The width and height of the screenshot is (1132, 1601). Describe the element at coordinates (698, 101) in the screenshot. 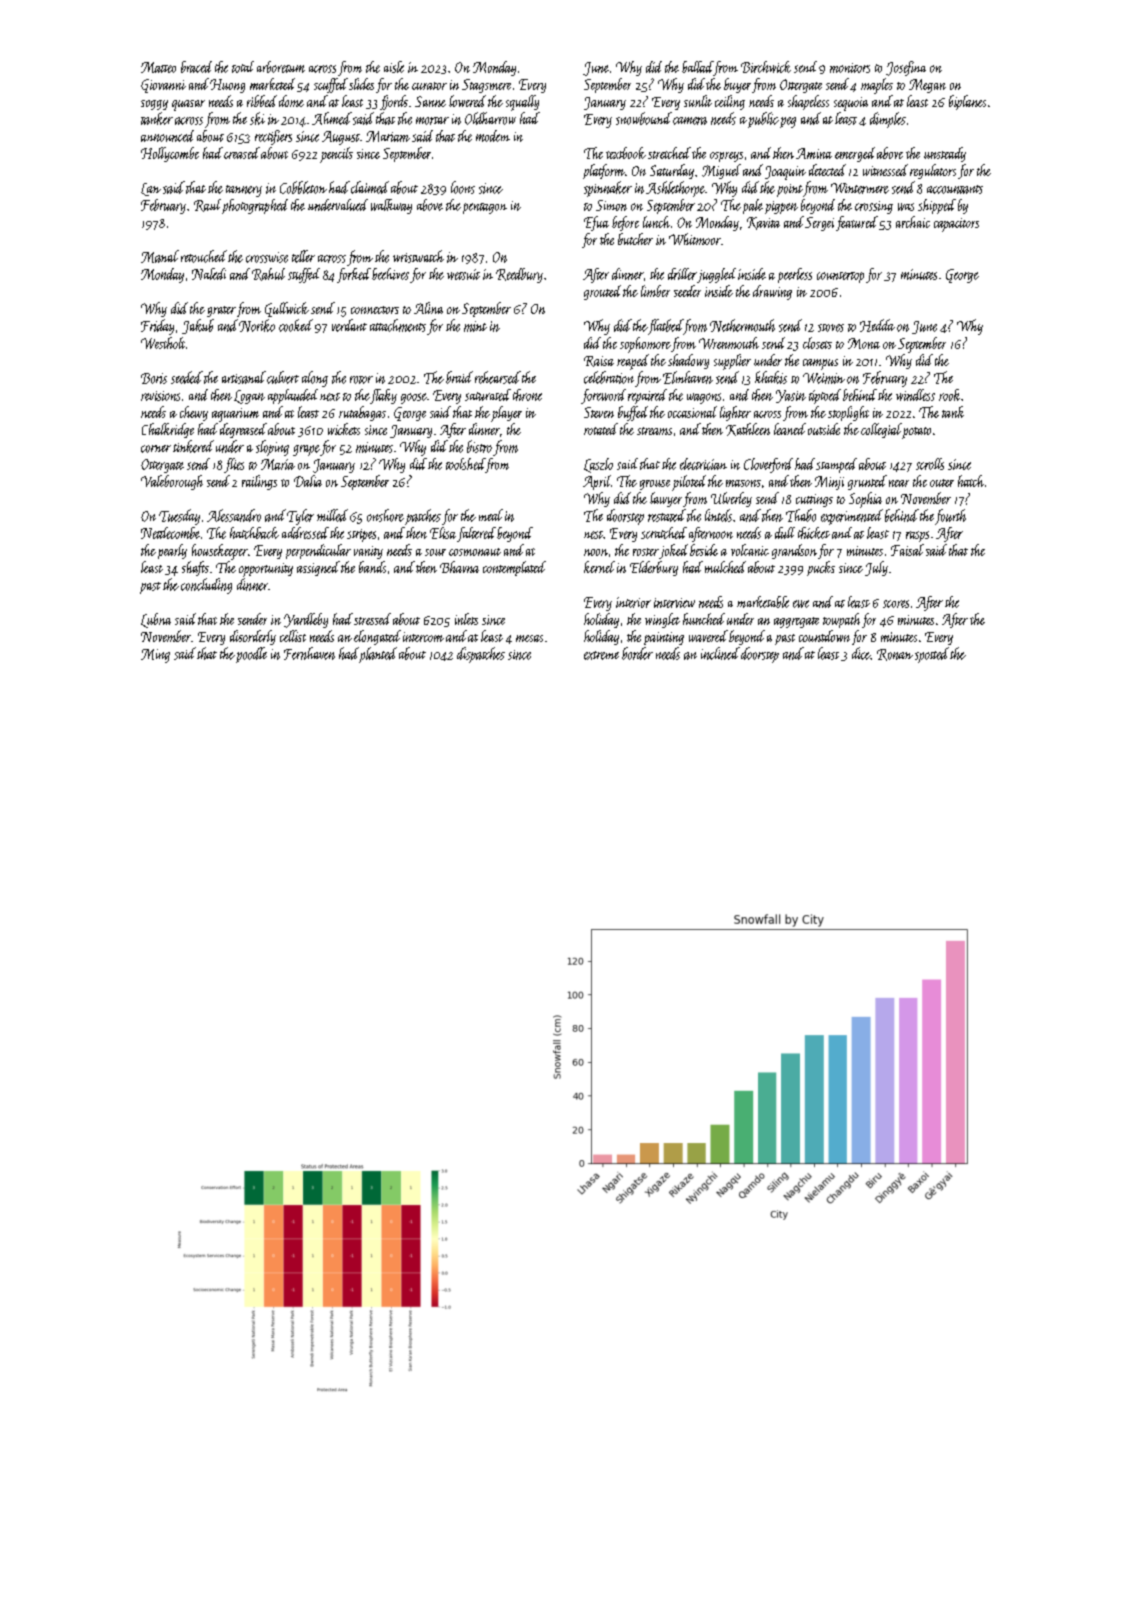

I see `sunlit` at that location.
